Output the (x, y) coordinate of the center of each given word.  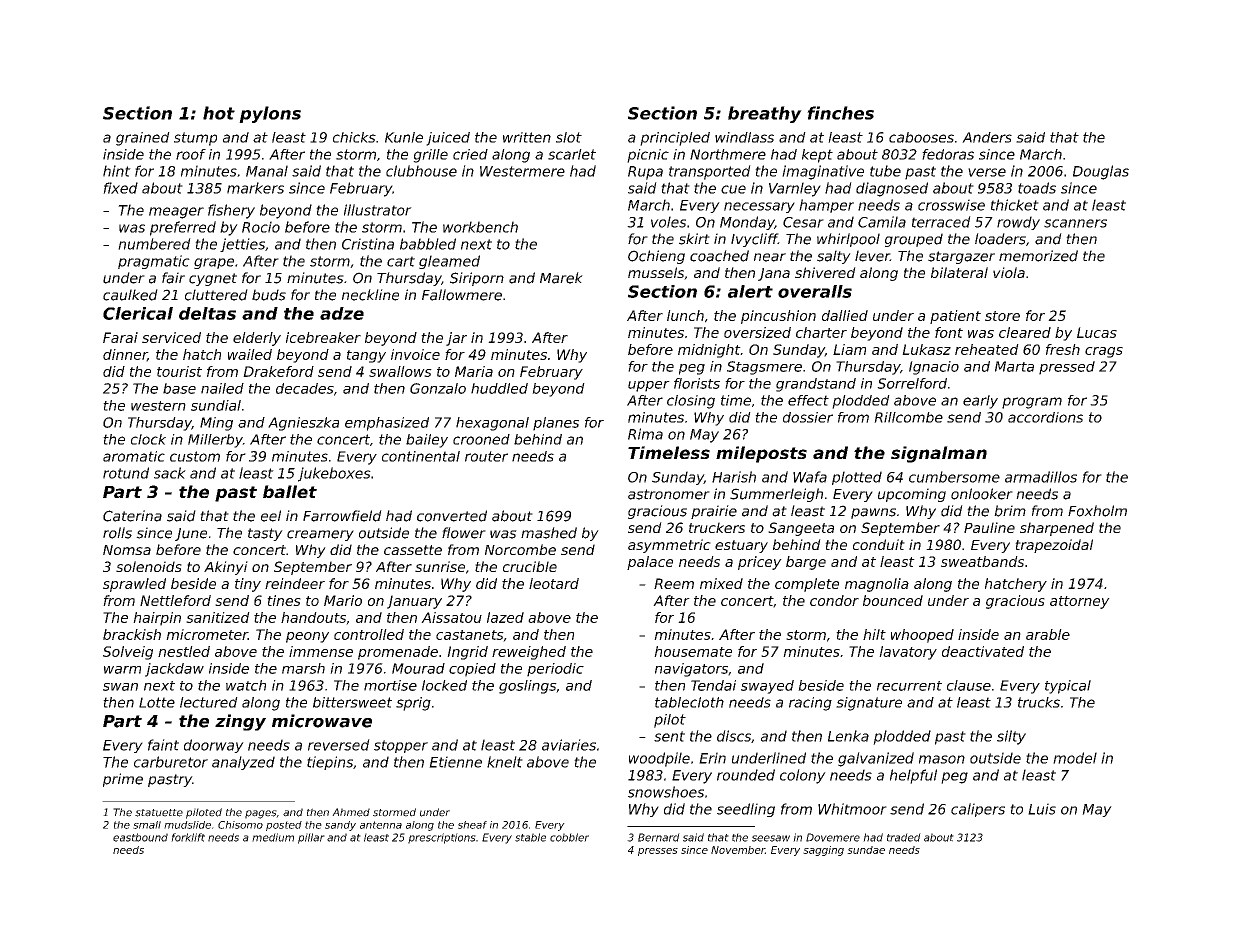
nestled (184, 651)
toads (1037, 188)
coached (719, 256)
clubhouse (421, 171)
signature (869, 704)
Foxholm (1097, 511)
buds (269, 295)
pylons (270, 114)
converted (452, 516)
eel (271, 516)
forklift (188, 837)
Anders (987, 137)
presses (658, 852)
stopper (401, 746)
